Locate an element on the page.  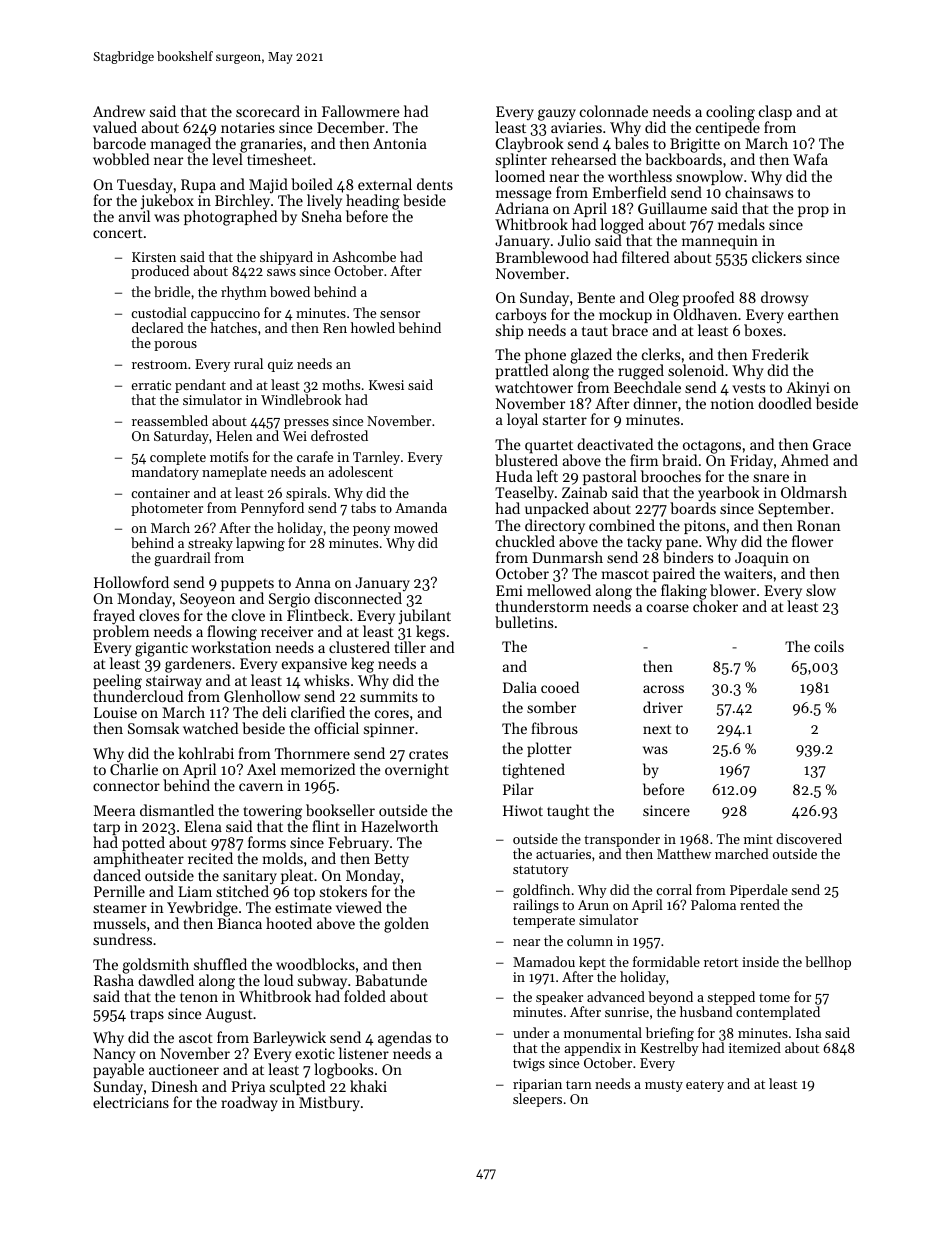
Paloma is located at coordinates (713, 904).
